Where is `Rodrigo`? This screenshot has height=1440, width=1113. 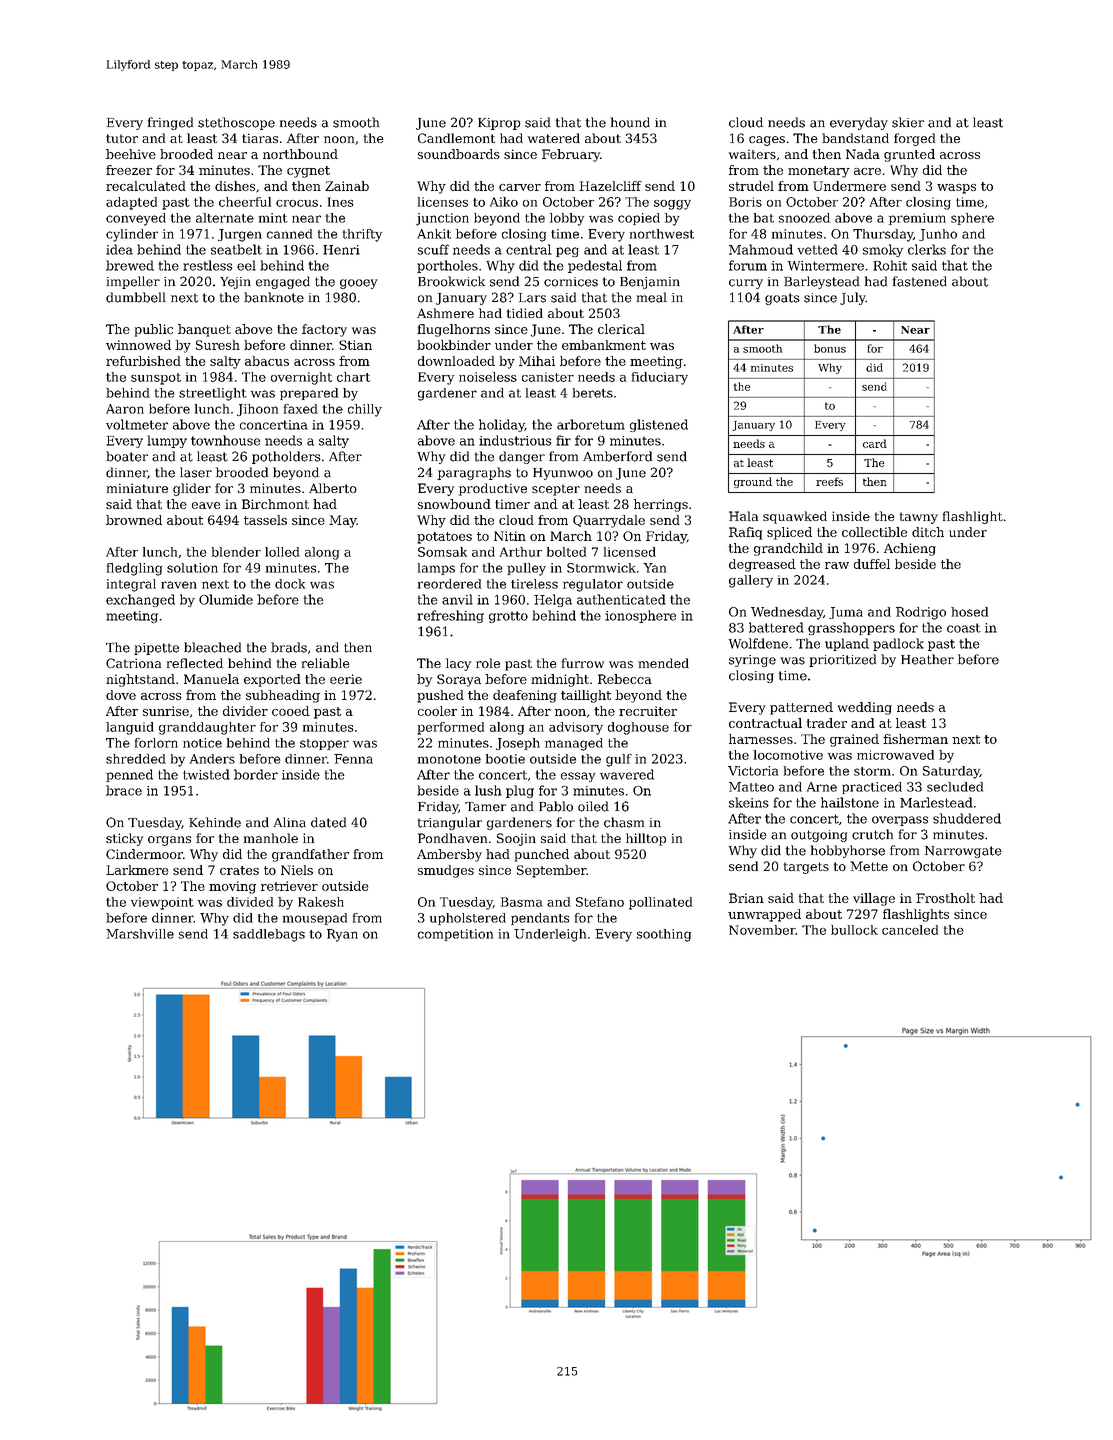
Rodrigo is located at coordinates (921, 613).
